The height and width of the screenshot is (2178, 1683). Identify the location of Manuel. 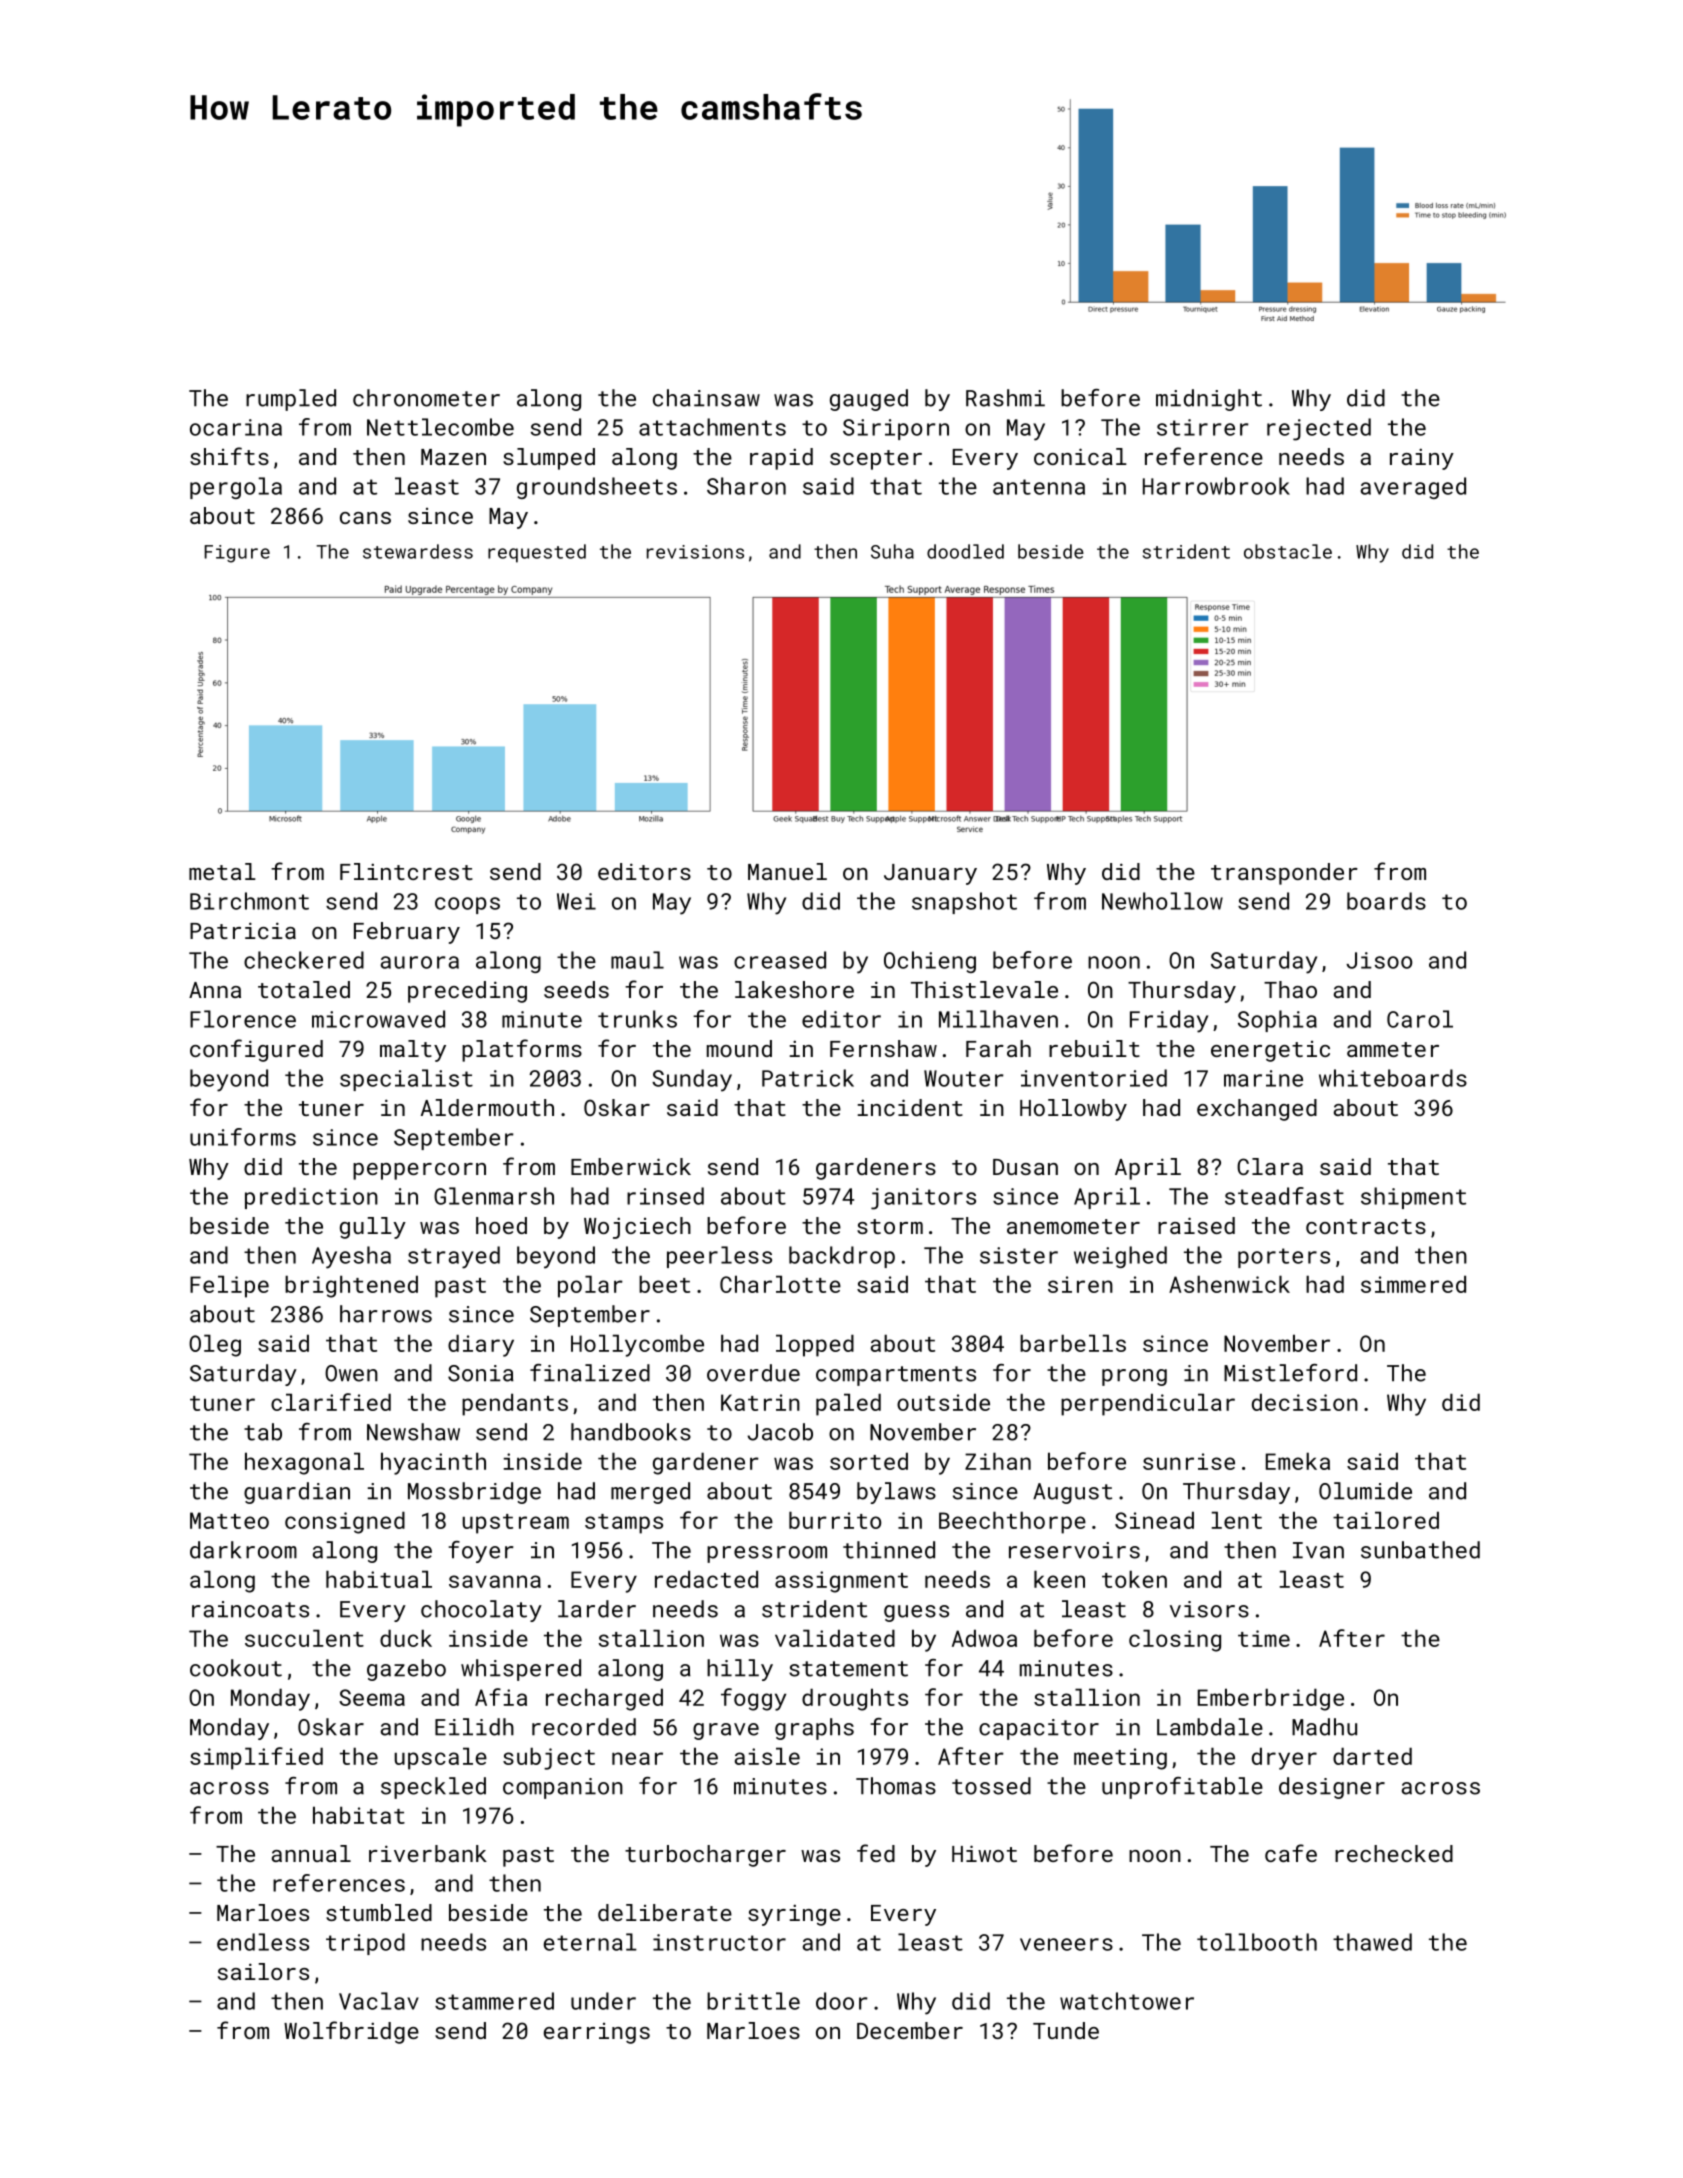
(787, 871).
